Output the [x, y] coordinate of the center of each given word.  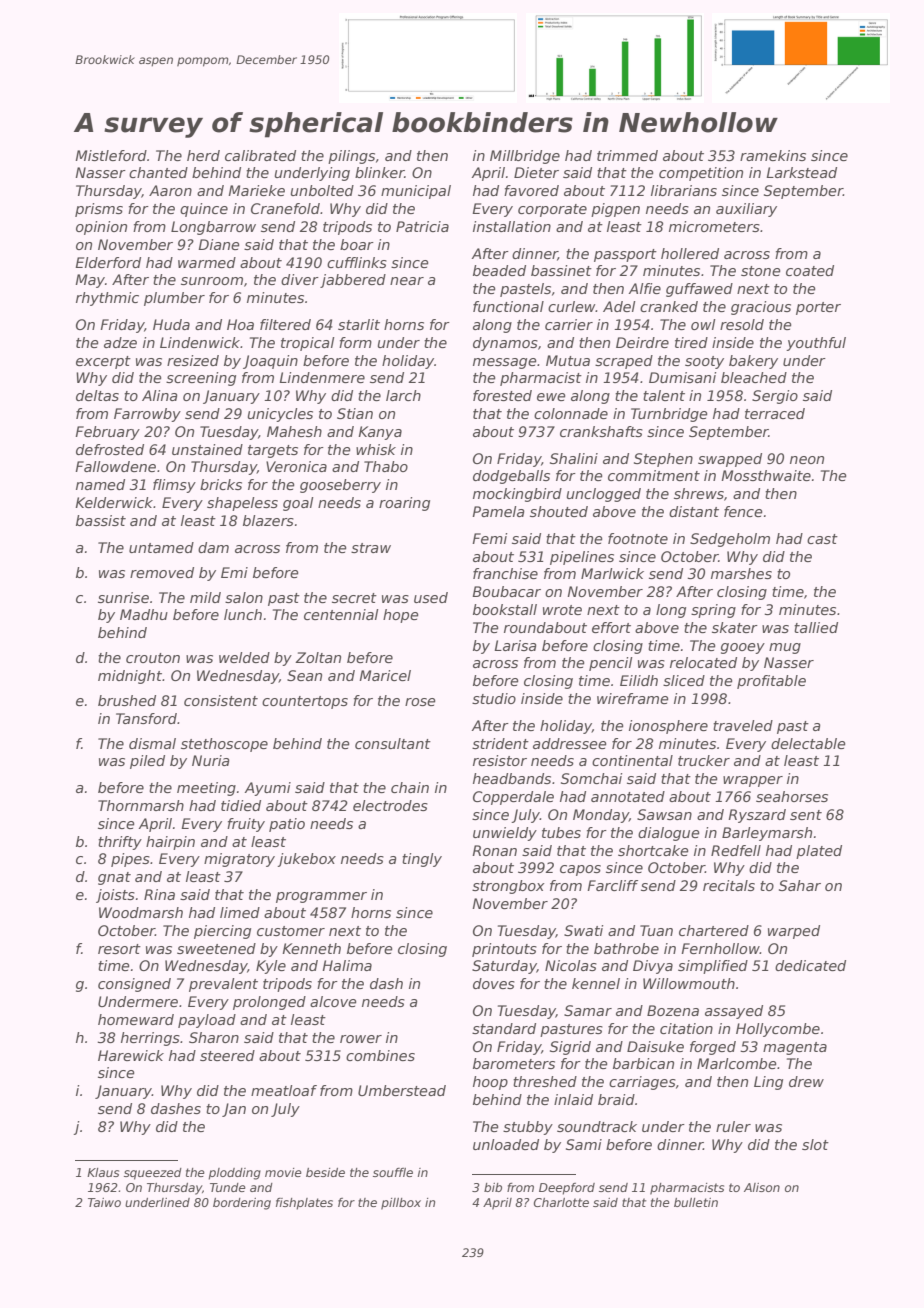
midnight [130, 677]
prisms [99, 210]
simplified [713, 967]
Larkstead [801, 172]
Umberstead [402, 1090]
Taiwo [104, 1202]
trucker [704, 760]
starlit [359, 324]
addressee [570, 743]
